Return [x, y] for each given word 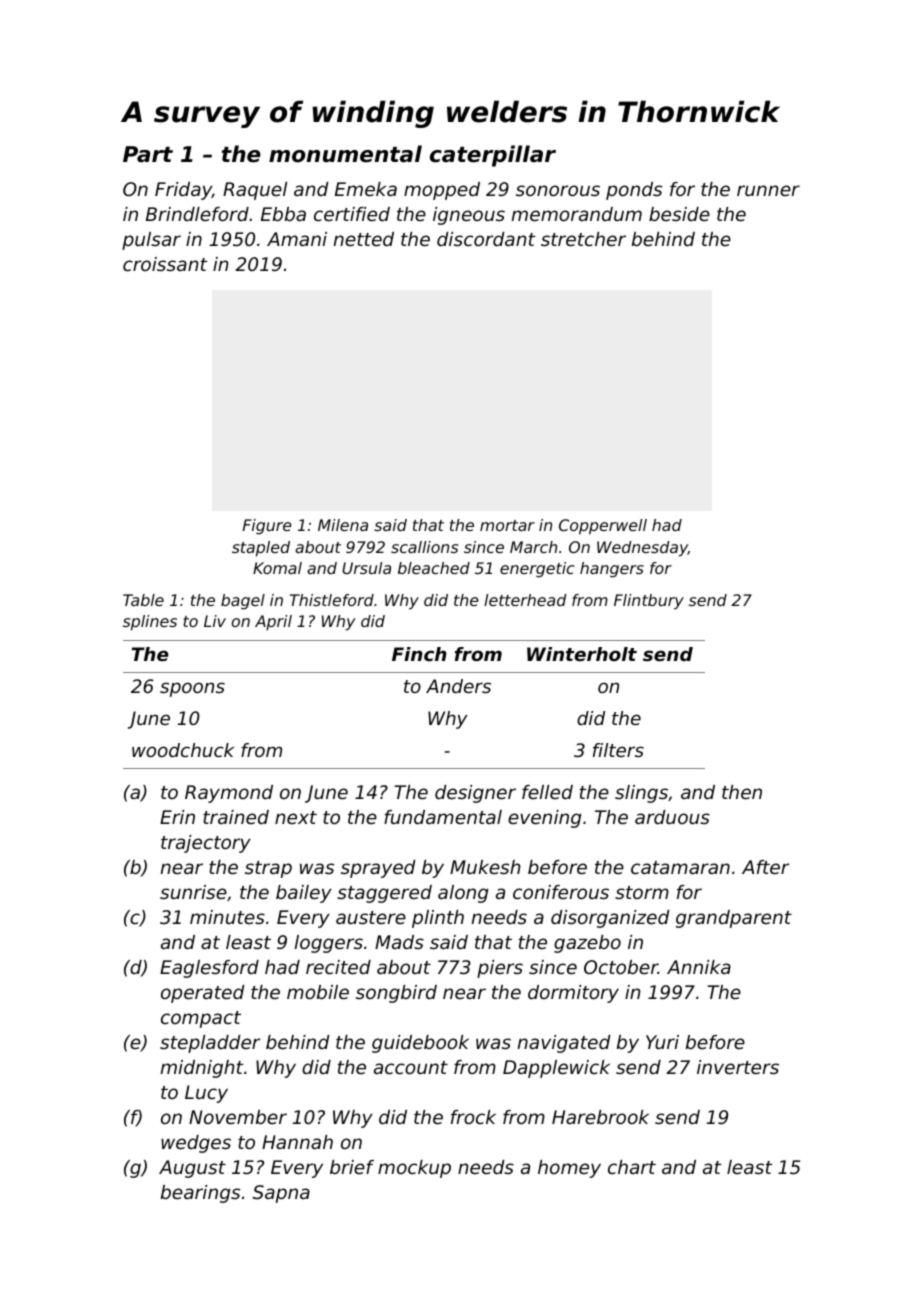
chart [632, 1167]
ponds [634, 191]
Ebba [283, 214]
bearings [200, 1194]
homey [569, 1169]
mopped [442, 191]
